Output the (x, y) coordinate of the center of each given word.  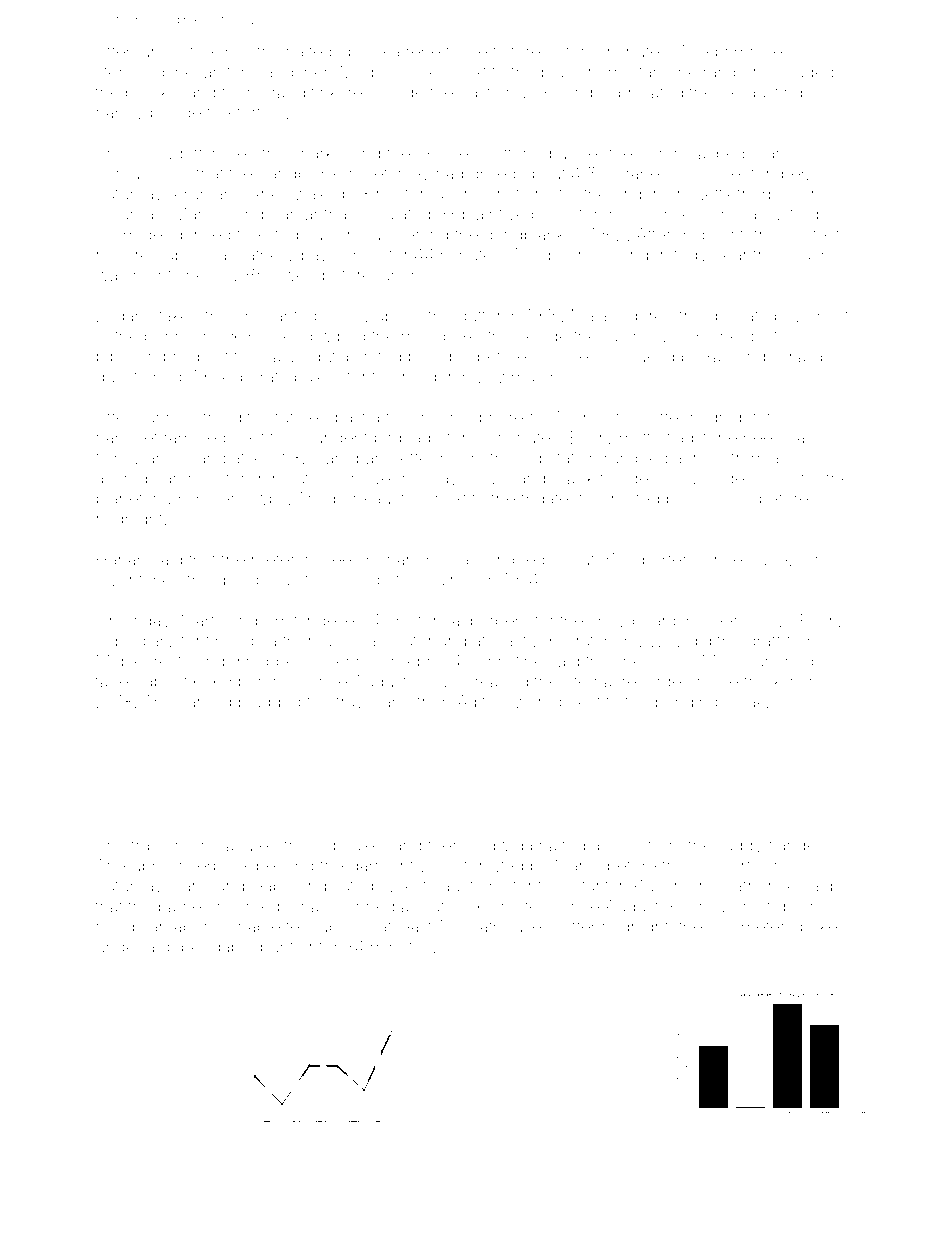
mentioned (174, 275)
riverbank (214, 865)
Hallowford (777, 214)
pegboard (753, 155)
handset (127, 437)
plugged (269, 703)
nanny (120, 116)
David (490, 478)
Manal (577, 865)
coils (778, 478)
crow (515, 94)
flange (792, 847)
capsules (348, 847)
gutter (480, 318)
